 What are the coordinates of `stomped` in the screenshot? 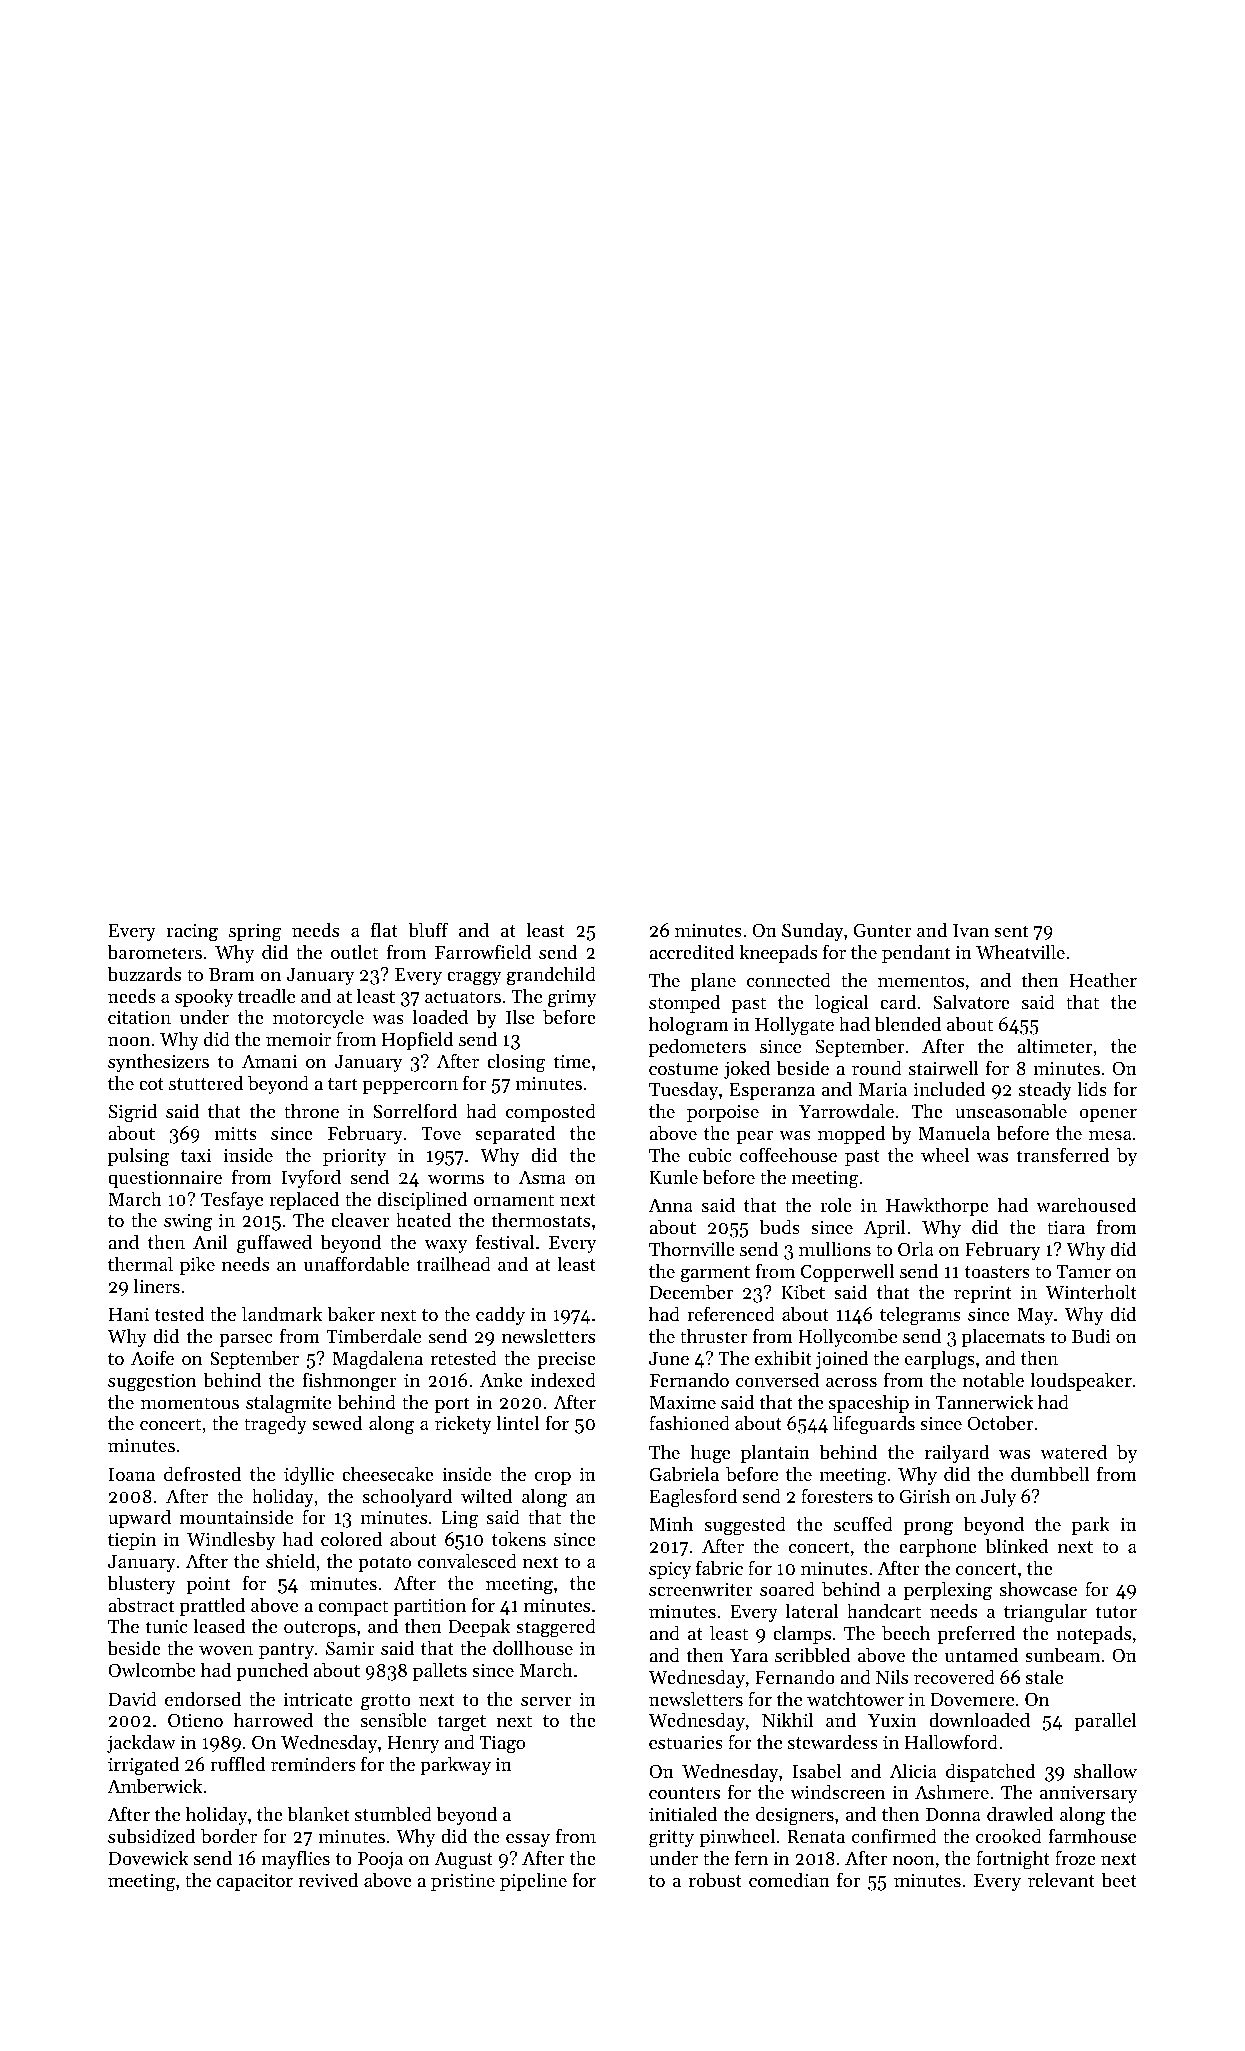 It's located at (685, 1003).
